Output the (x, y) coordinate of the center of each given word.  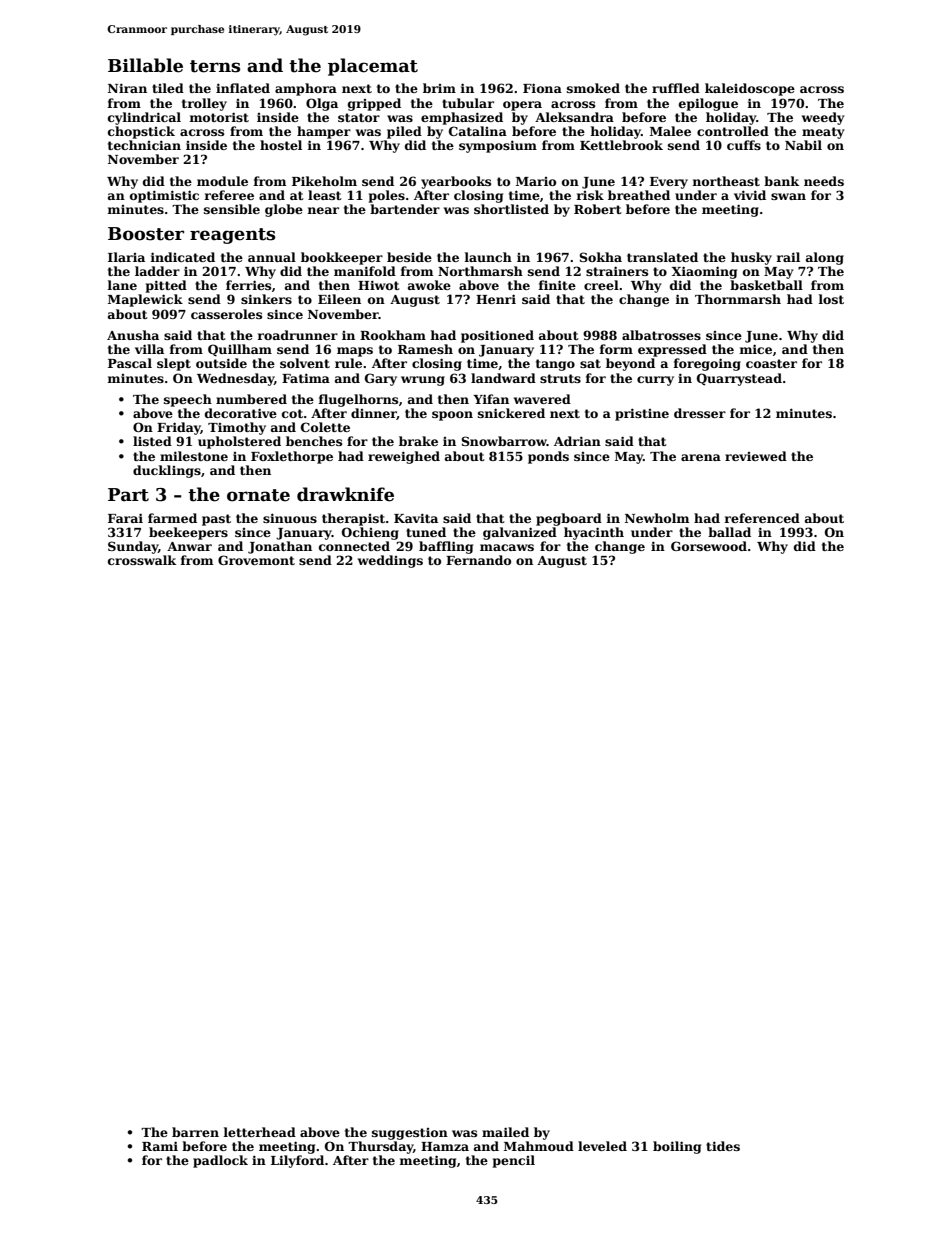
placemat (373, 67)
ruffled (676, 88)
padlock (220, 1161)
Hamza (445, 1146)
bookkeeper (342, 258)
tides (723, 1146)
